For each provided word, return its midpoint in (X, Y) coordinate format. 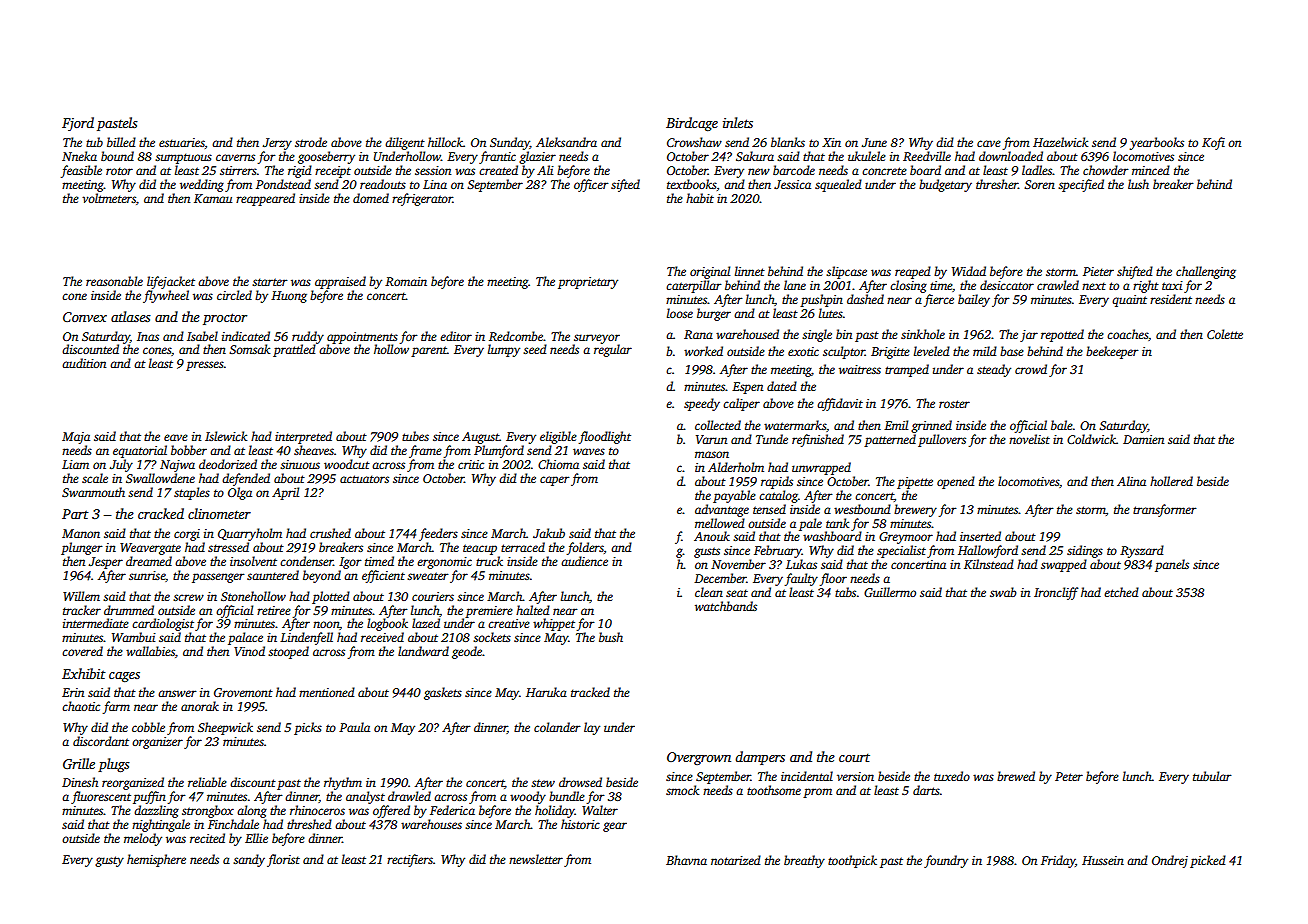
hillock (445, 142)
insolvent (253, 561)
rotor (119, 171)
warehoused (747, 334)
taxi (1172, 285)
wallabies (150, 651)
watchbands (726, 606)
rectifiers (410, 860)
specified (1081, 185)
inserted (980, 536)
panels (1172, 565)
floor (833, 579)
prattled (294, 350)
